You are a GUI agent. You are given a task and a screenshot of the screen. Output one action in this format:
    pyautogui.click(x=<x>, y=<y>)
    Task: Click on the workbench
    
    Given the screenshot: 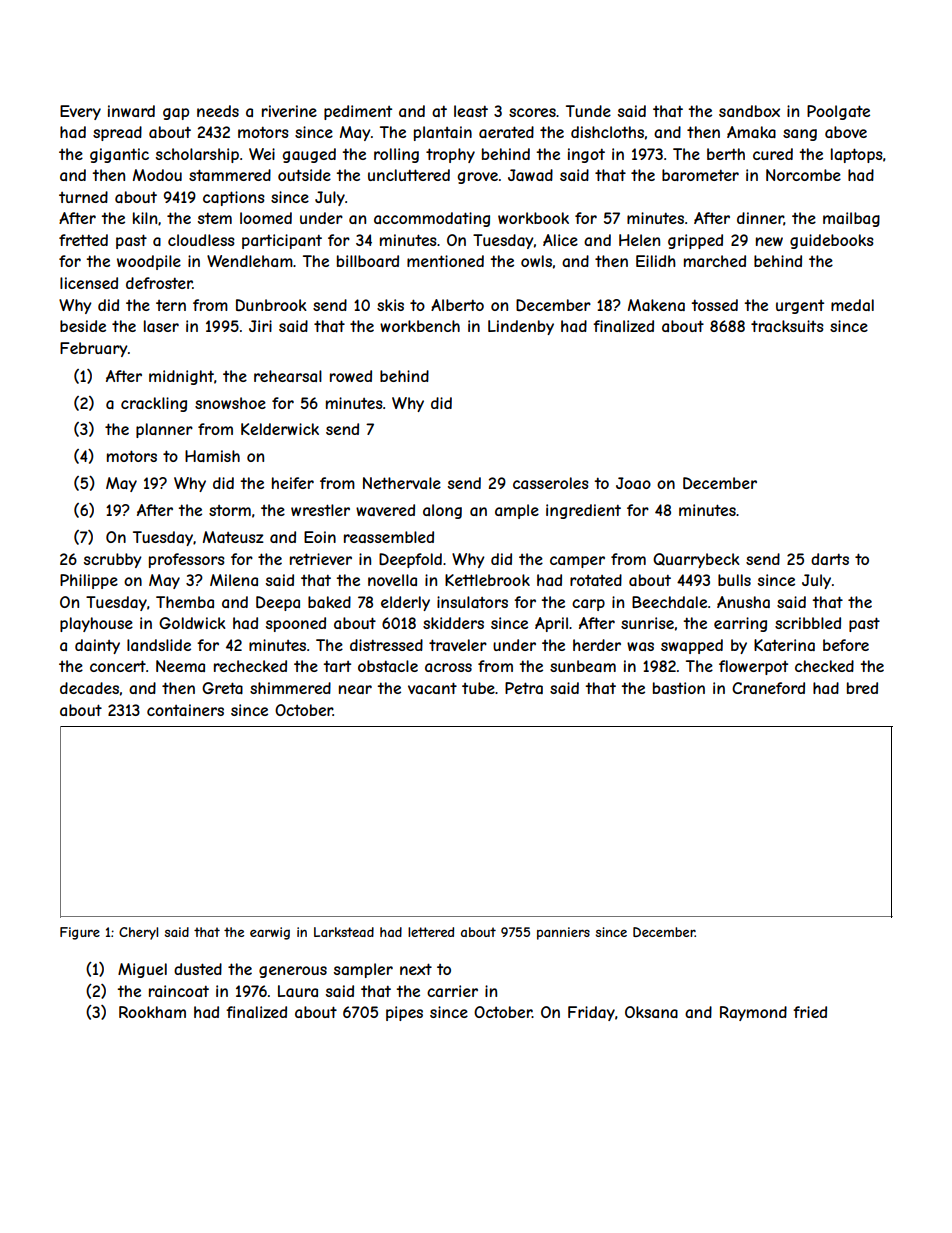 What is the action you would take?
    pyautogui.click(x=420, y=326)
